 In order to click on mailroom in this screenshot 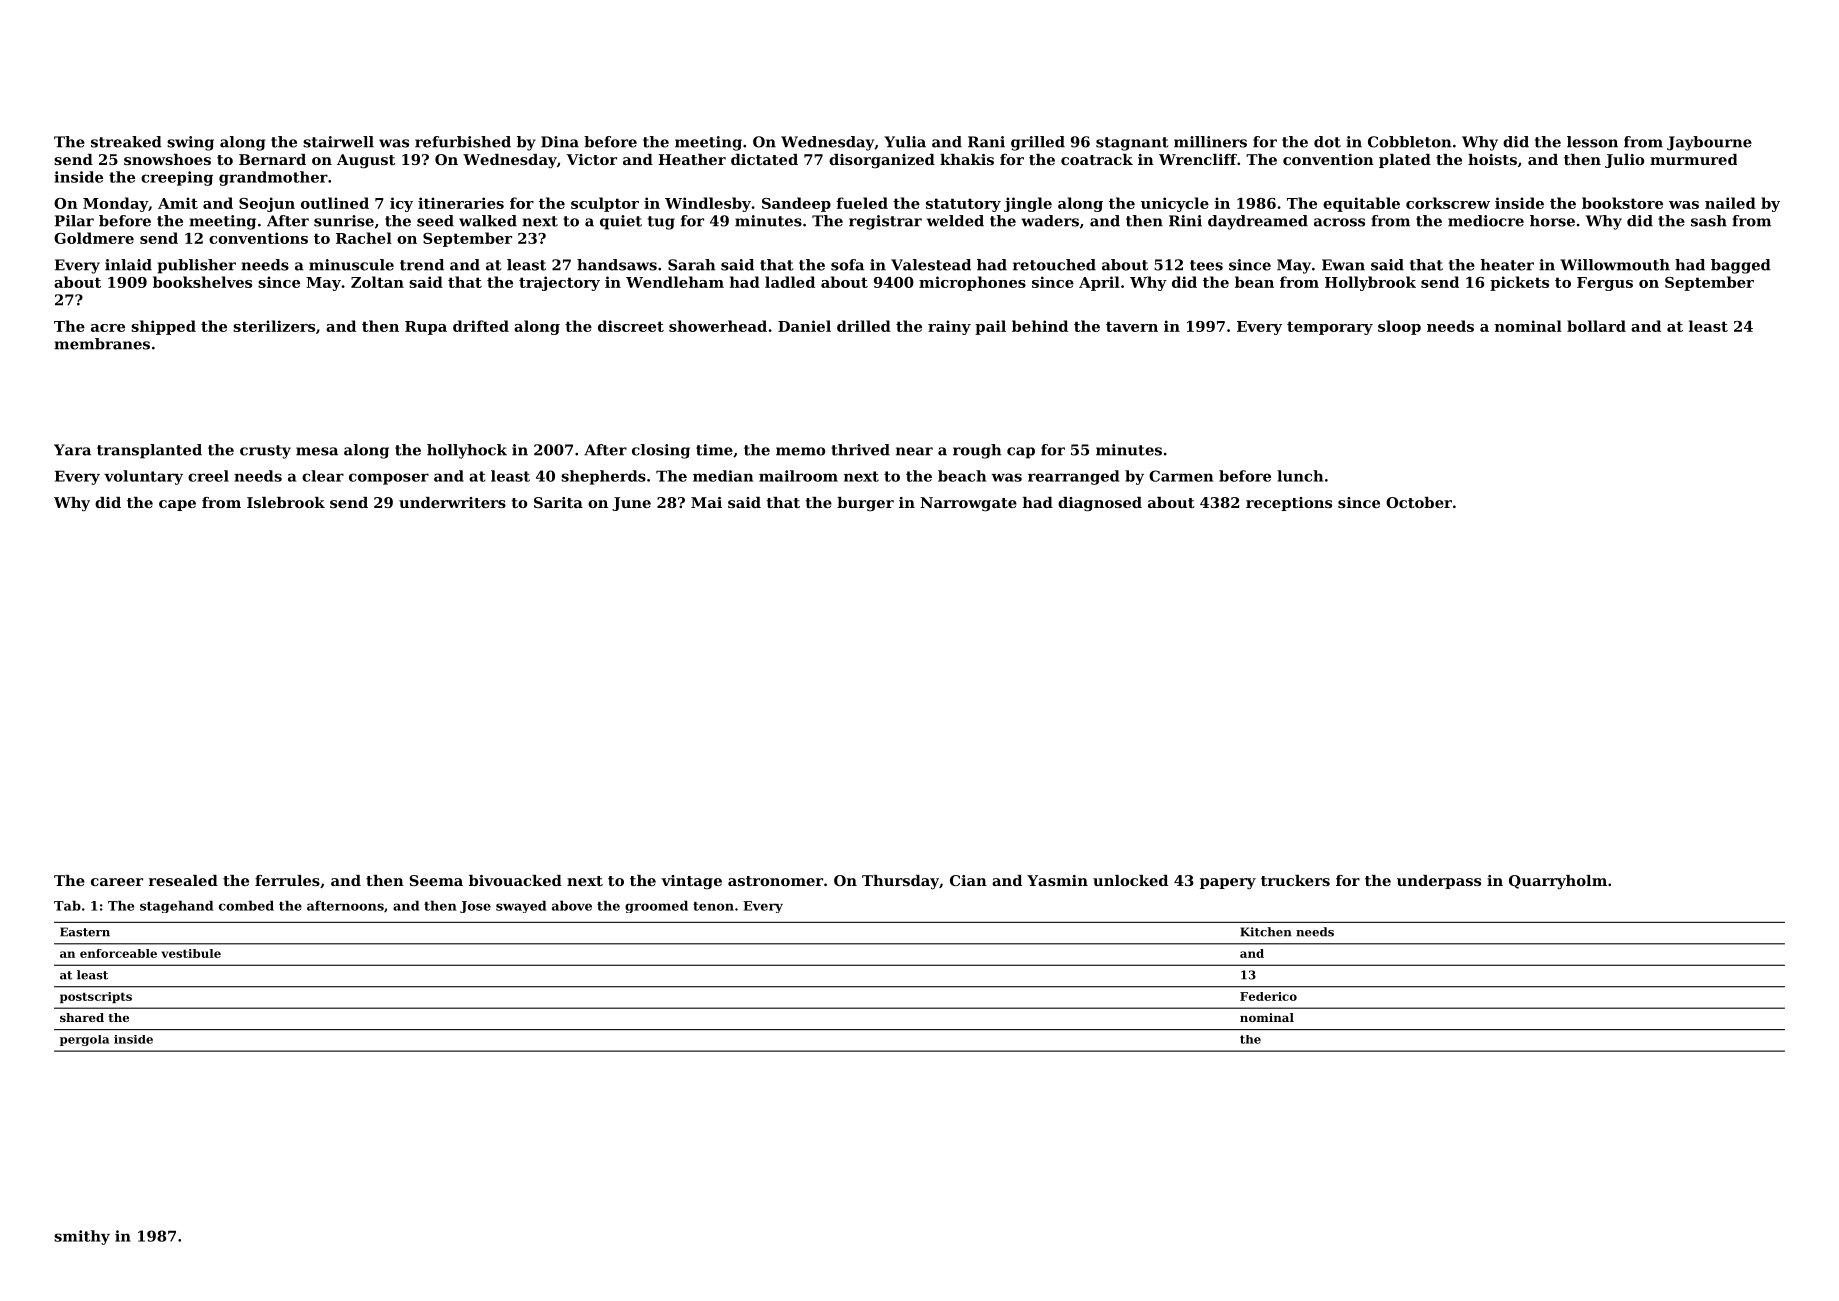, I will do `click(798, 476)`.
